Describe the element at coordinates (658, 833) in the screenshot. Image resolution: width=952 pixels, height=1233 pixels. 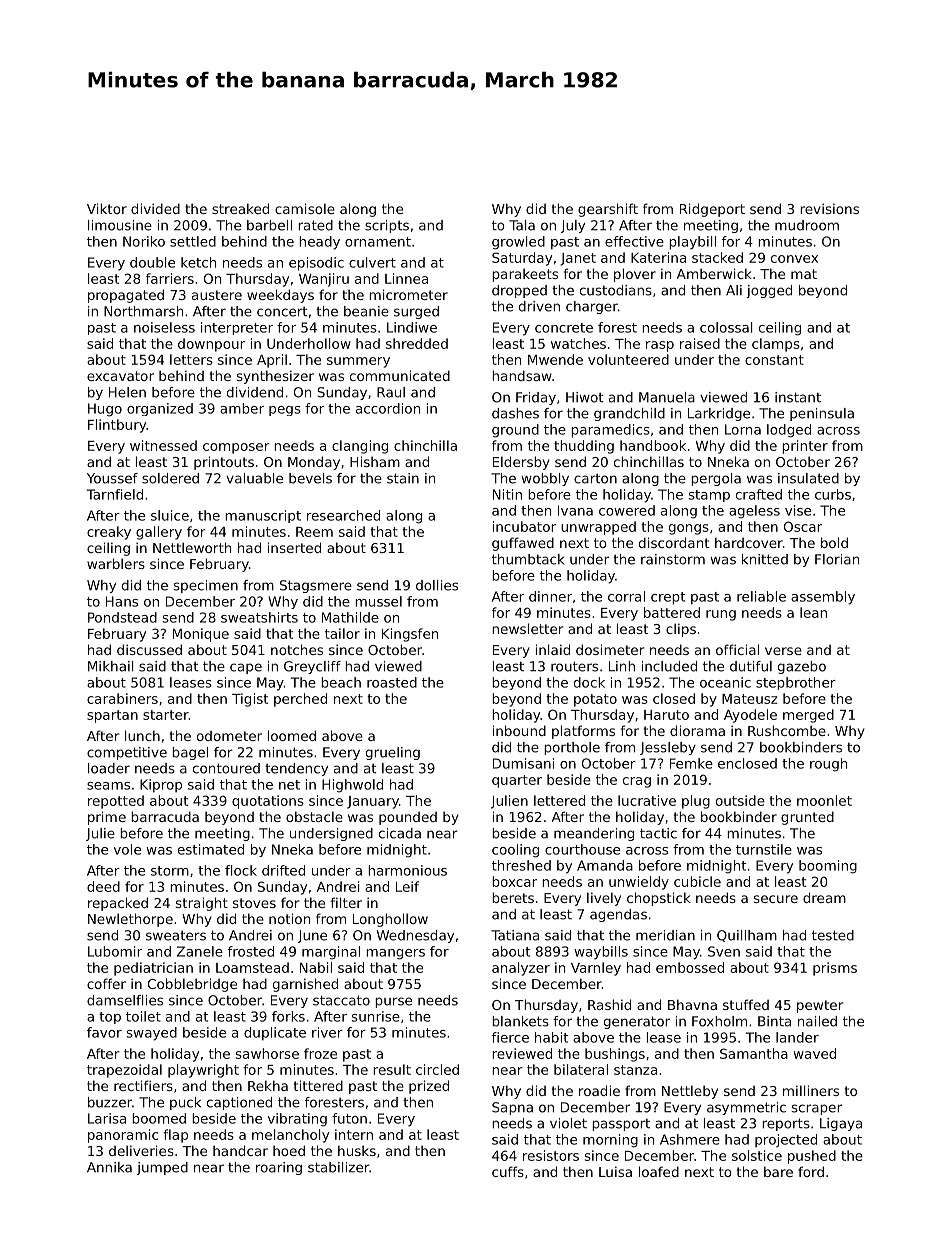
I see `tactic` at that location.
